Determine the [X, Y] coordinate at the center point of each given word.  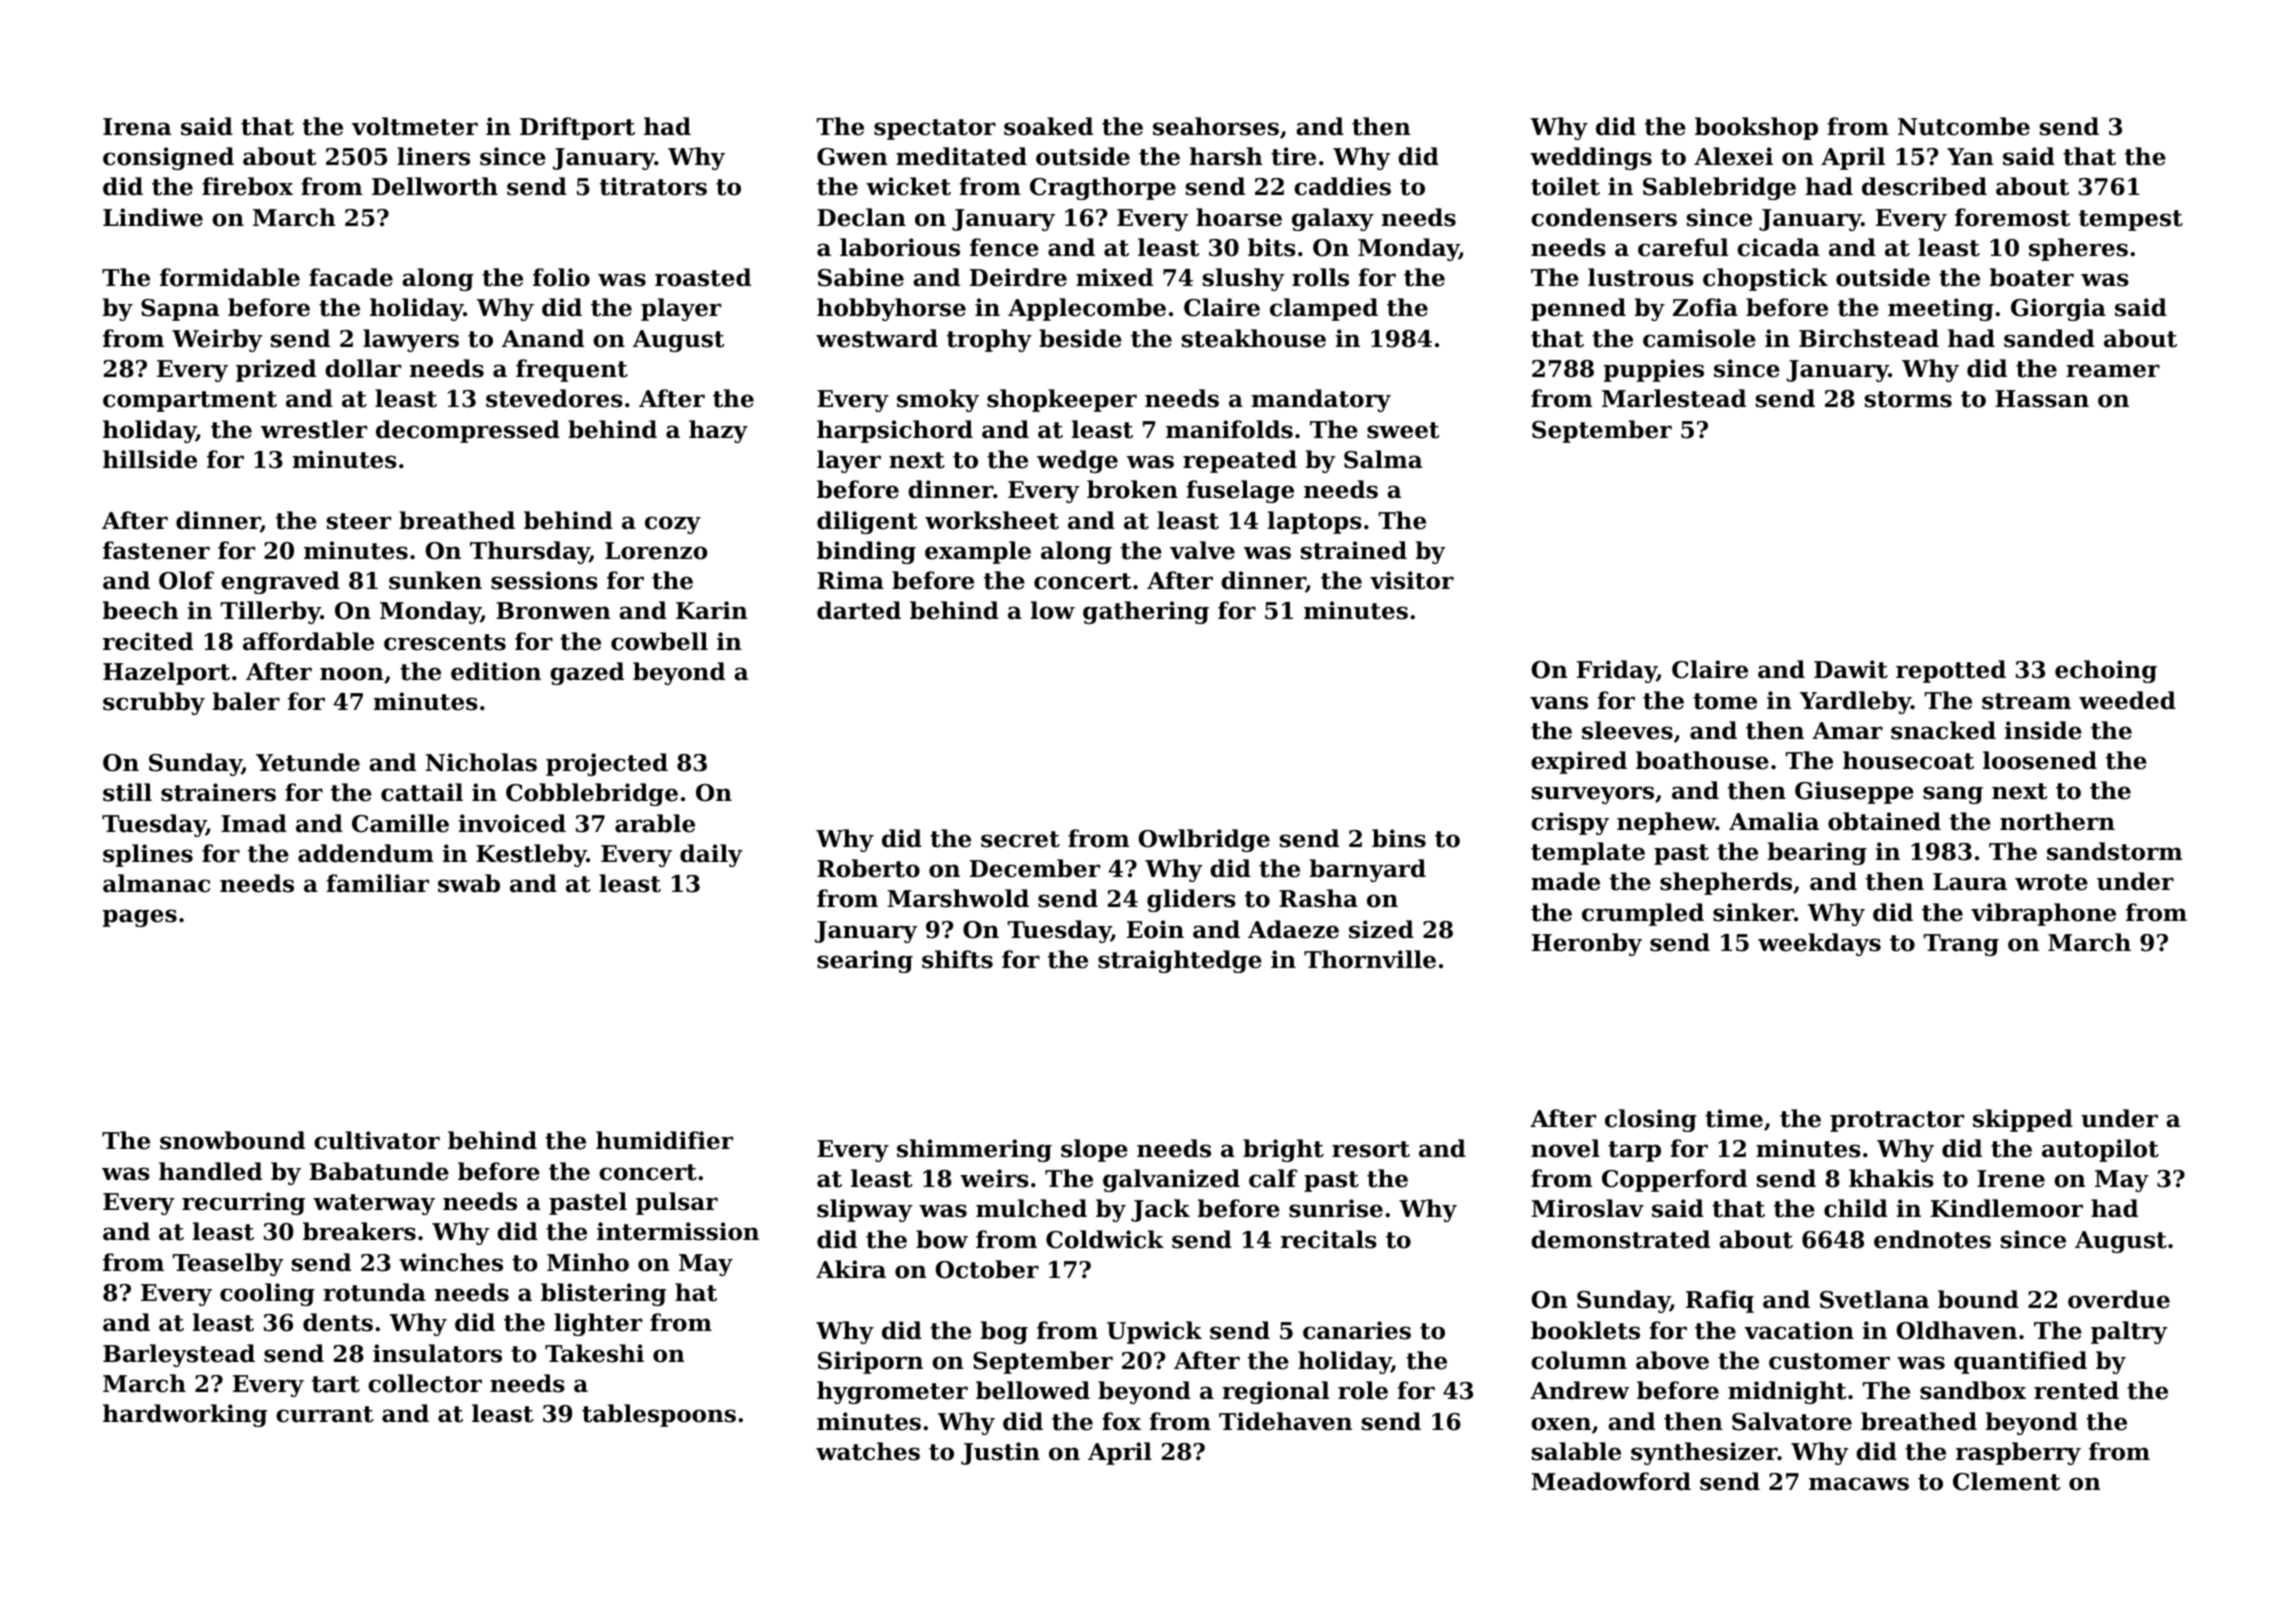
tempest [2131, 220]
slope [1094, 1150]
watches [868, 1451]
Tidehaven [1285, 1421]
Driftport [577, 128]
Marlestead [1674, 398]
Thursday [530, 552]
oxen [1561, 1424]
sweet [1403, 430]
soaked [1048, 126]
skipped [2023, 1120]
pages [140, 918]
